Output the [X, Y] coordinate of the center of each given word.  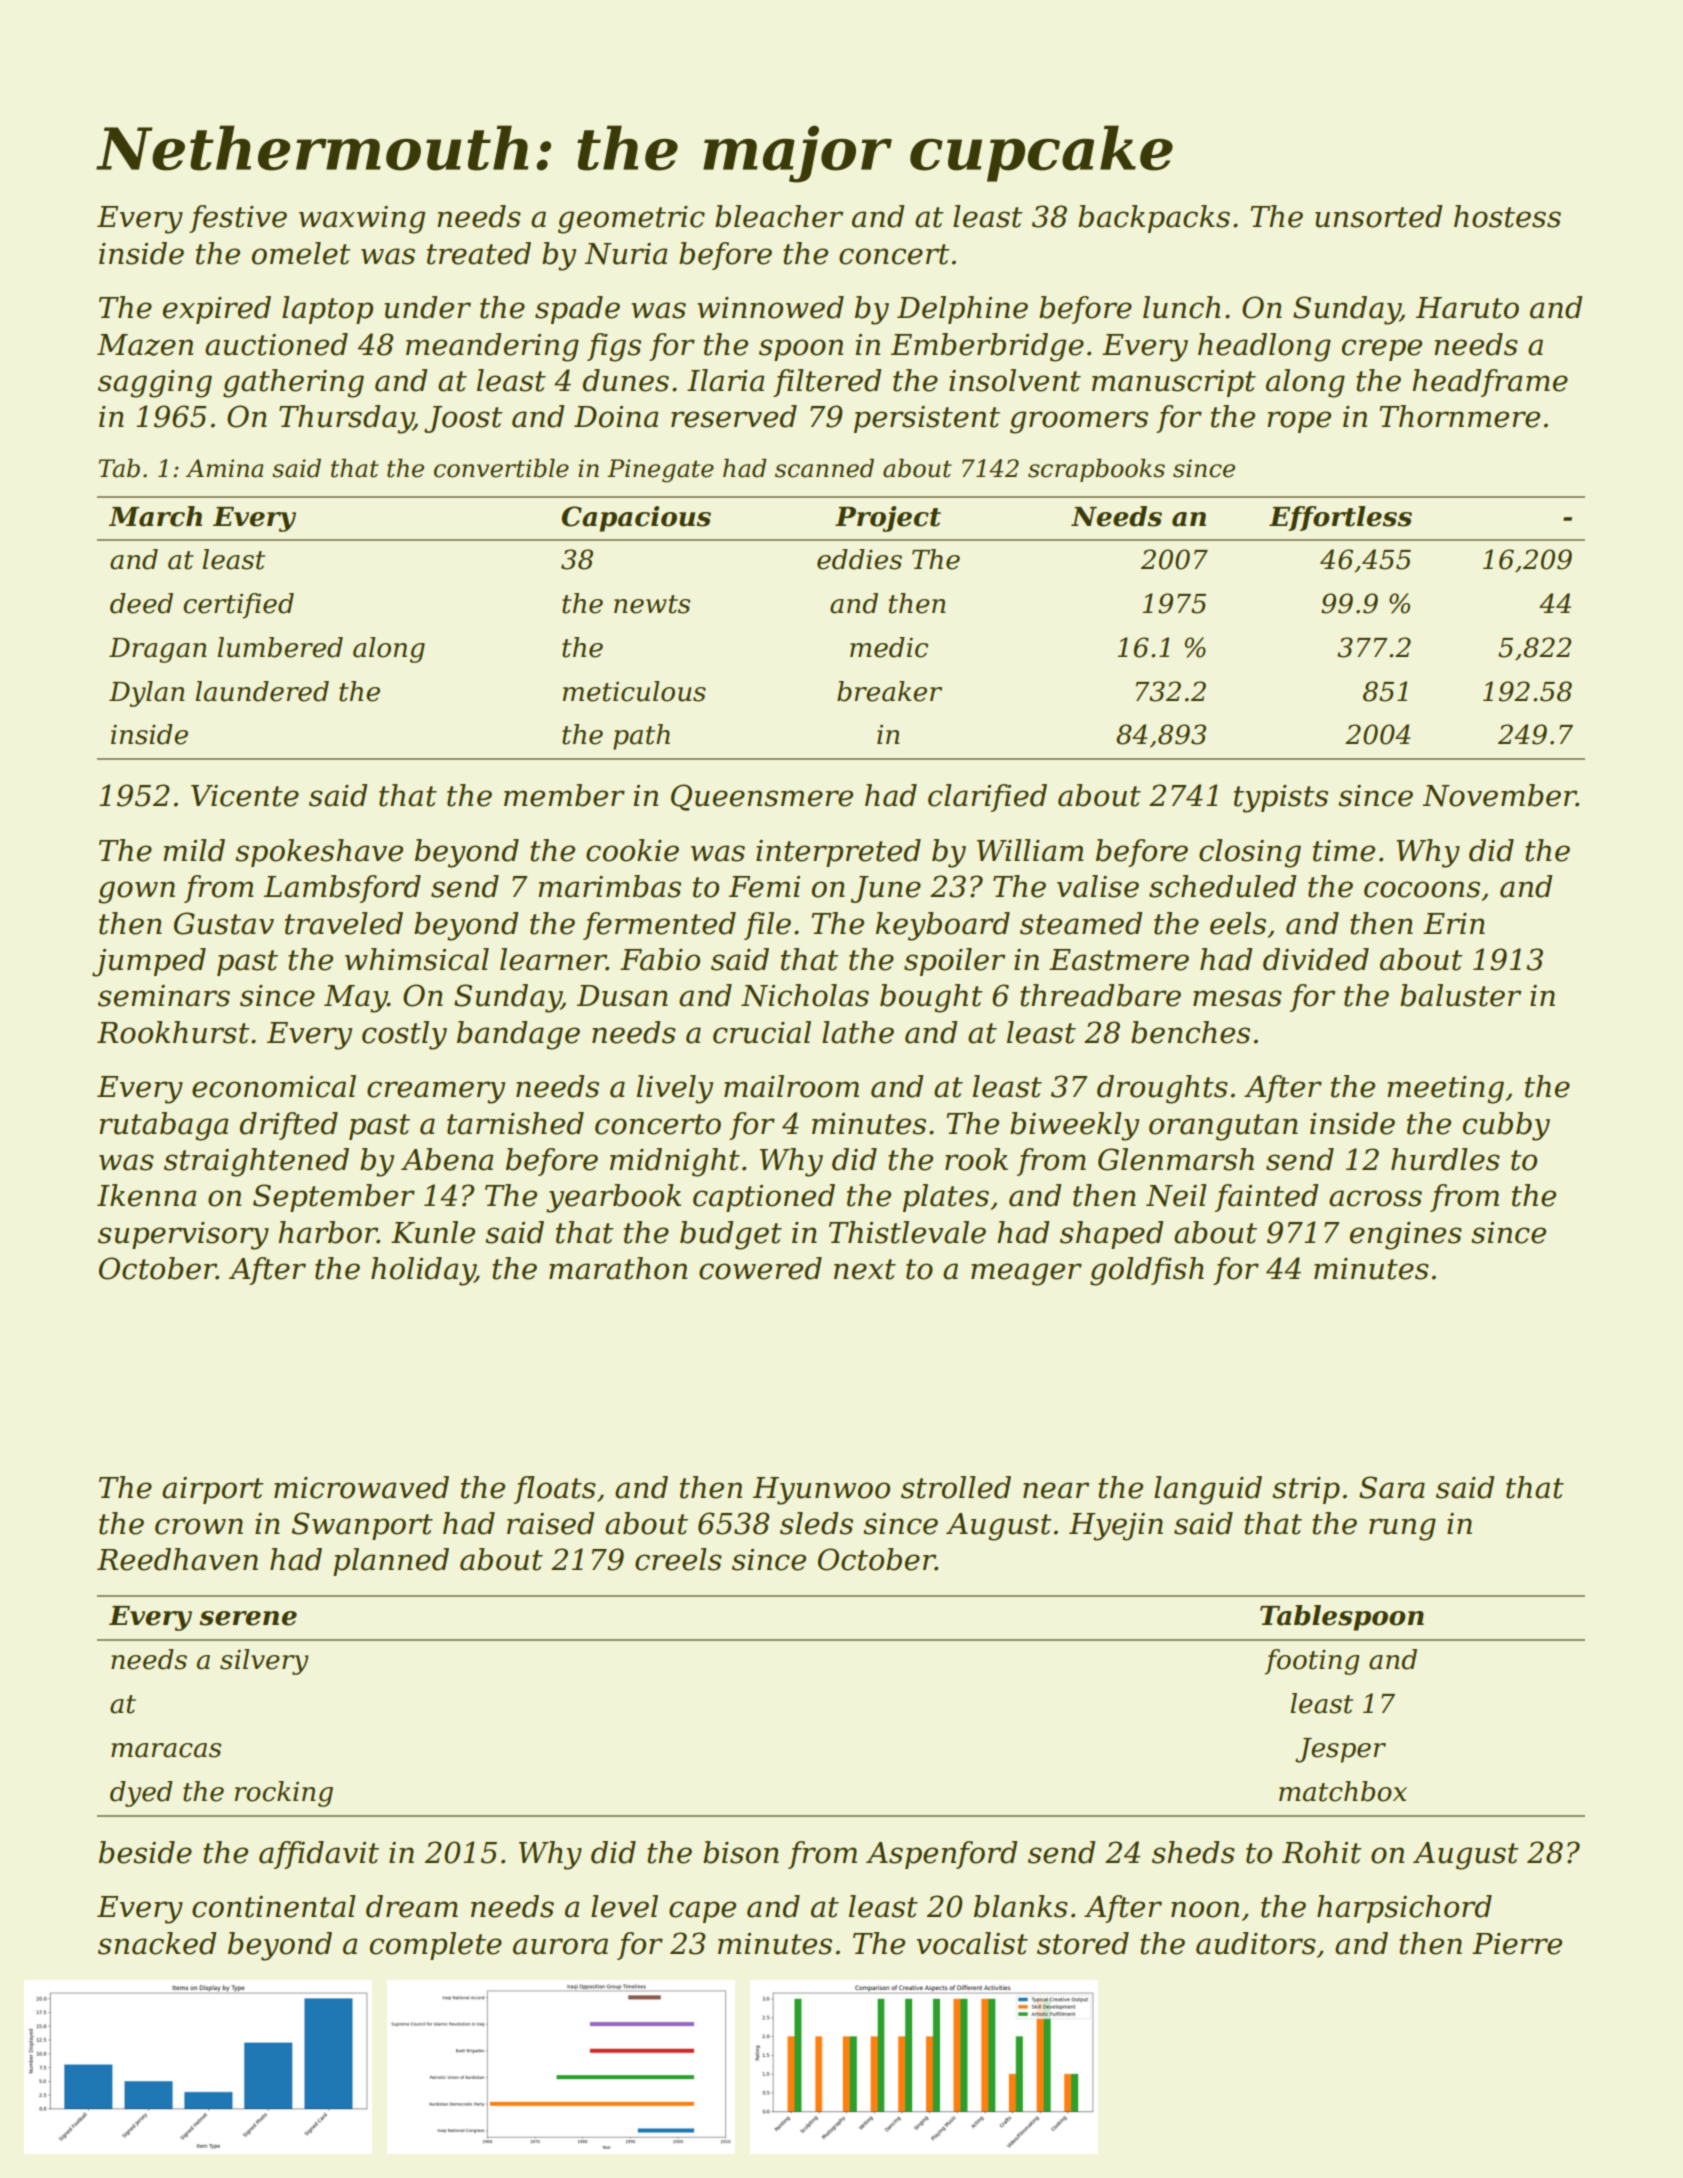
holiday [423, 1271]
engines [1406, 1236]
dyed [141, 1794]
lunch [1181, 307]
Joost [463, 419]
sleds [816, 1523]
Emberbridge [987, 347]
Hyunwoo [821, 1491]
